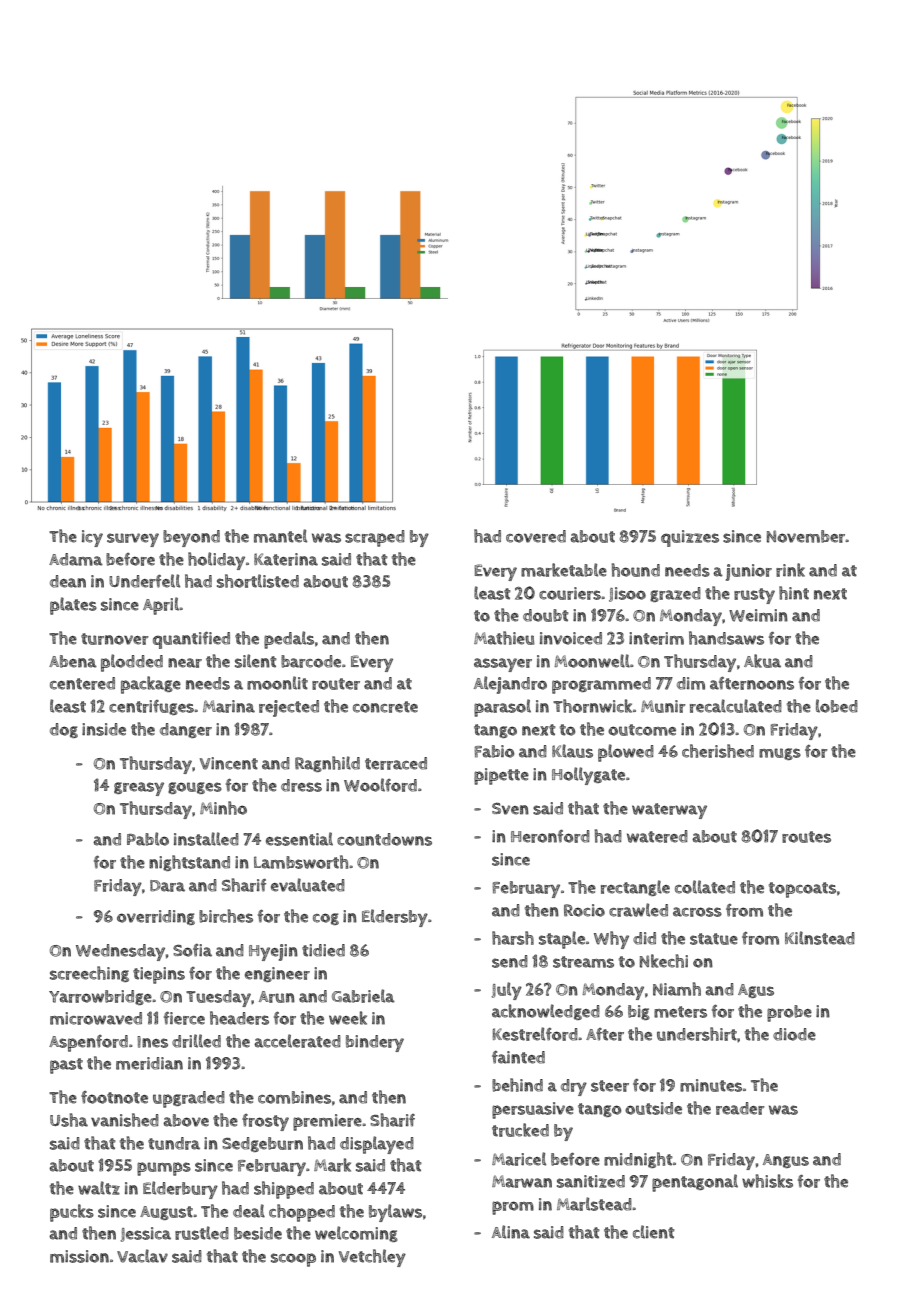 Image resolution: width=908 pixels, height=1316 pixels. What do you see at coordinates (639, 1012) in the image?
I see `big` at bounding box center [639, 1012].
